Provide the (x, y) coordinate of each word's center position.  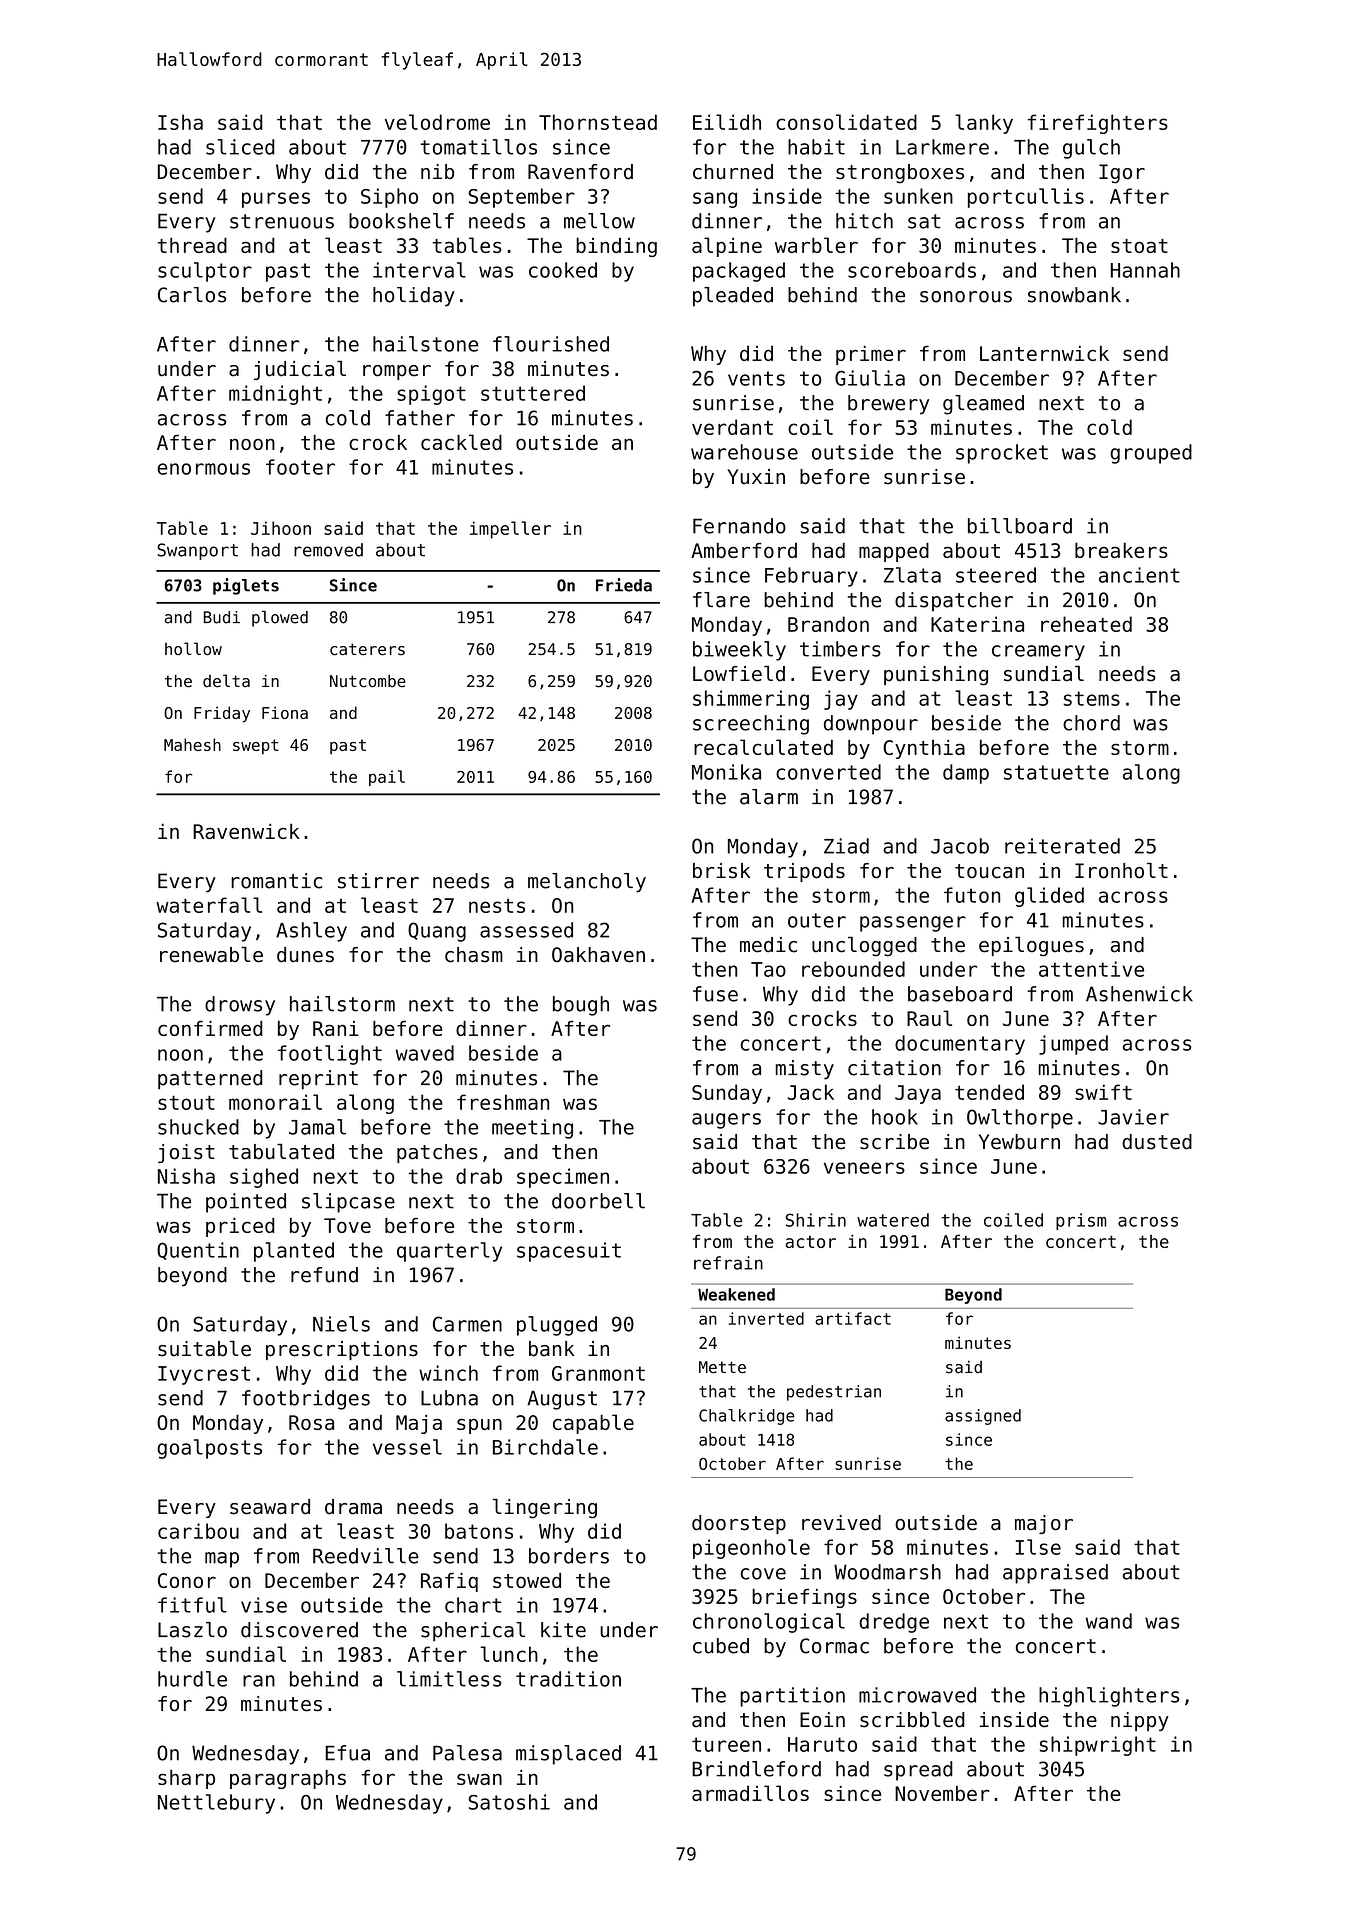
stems (1092, 698)
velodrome (437, 122)
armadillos (750, 1793)
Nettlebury (216, 1804)
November (942, 1793)
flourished (551, 344)
